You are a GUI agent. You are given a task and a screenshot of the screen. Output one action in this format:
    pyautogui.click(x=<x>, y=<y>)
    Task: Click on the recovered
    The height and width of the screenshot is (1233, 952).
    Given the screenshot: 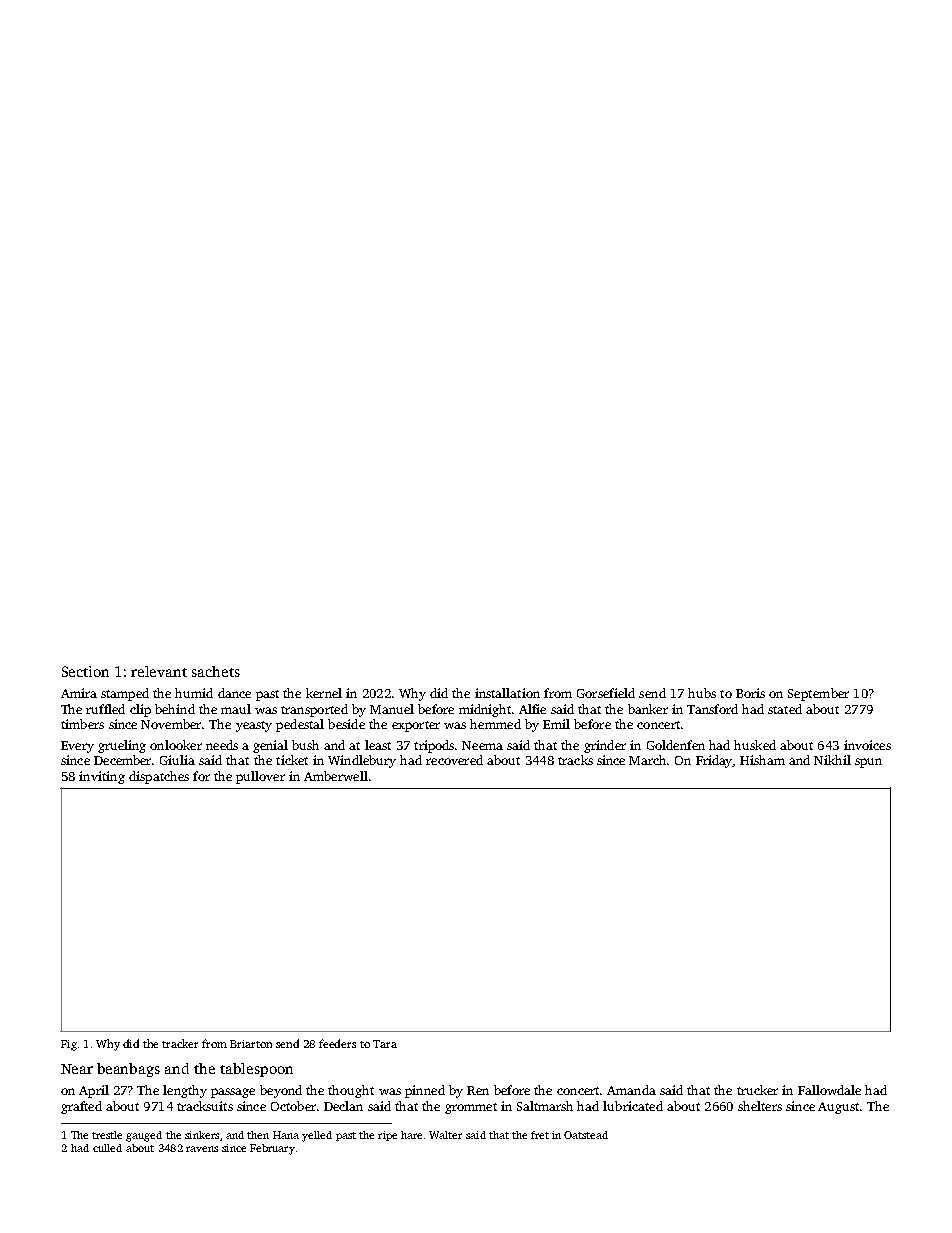 What is the action you would take?
    pyautogui.click(x=454, y=760)
